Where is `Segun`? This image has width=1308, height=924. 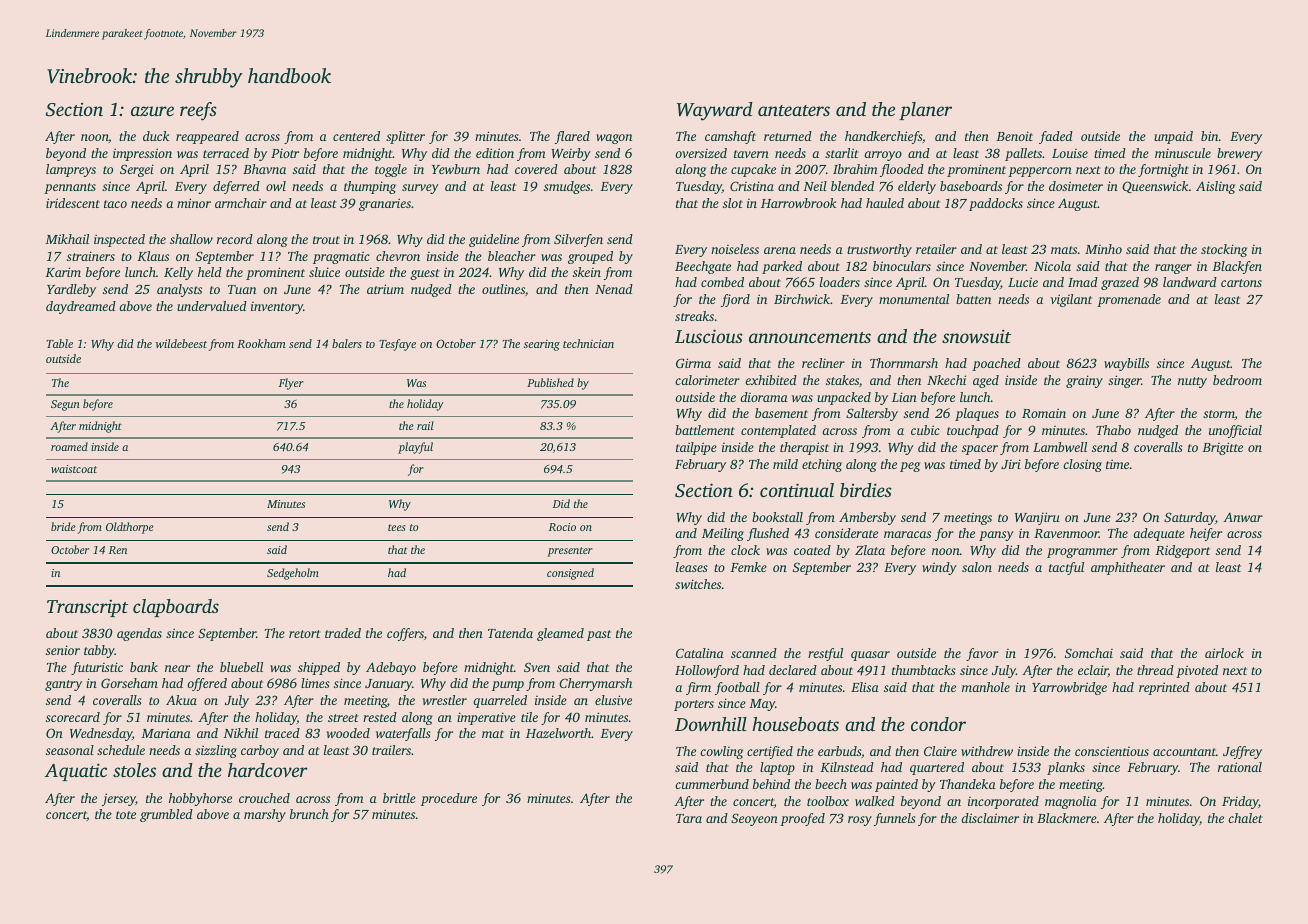 Segun is located at coordinates (65, 405).
